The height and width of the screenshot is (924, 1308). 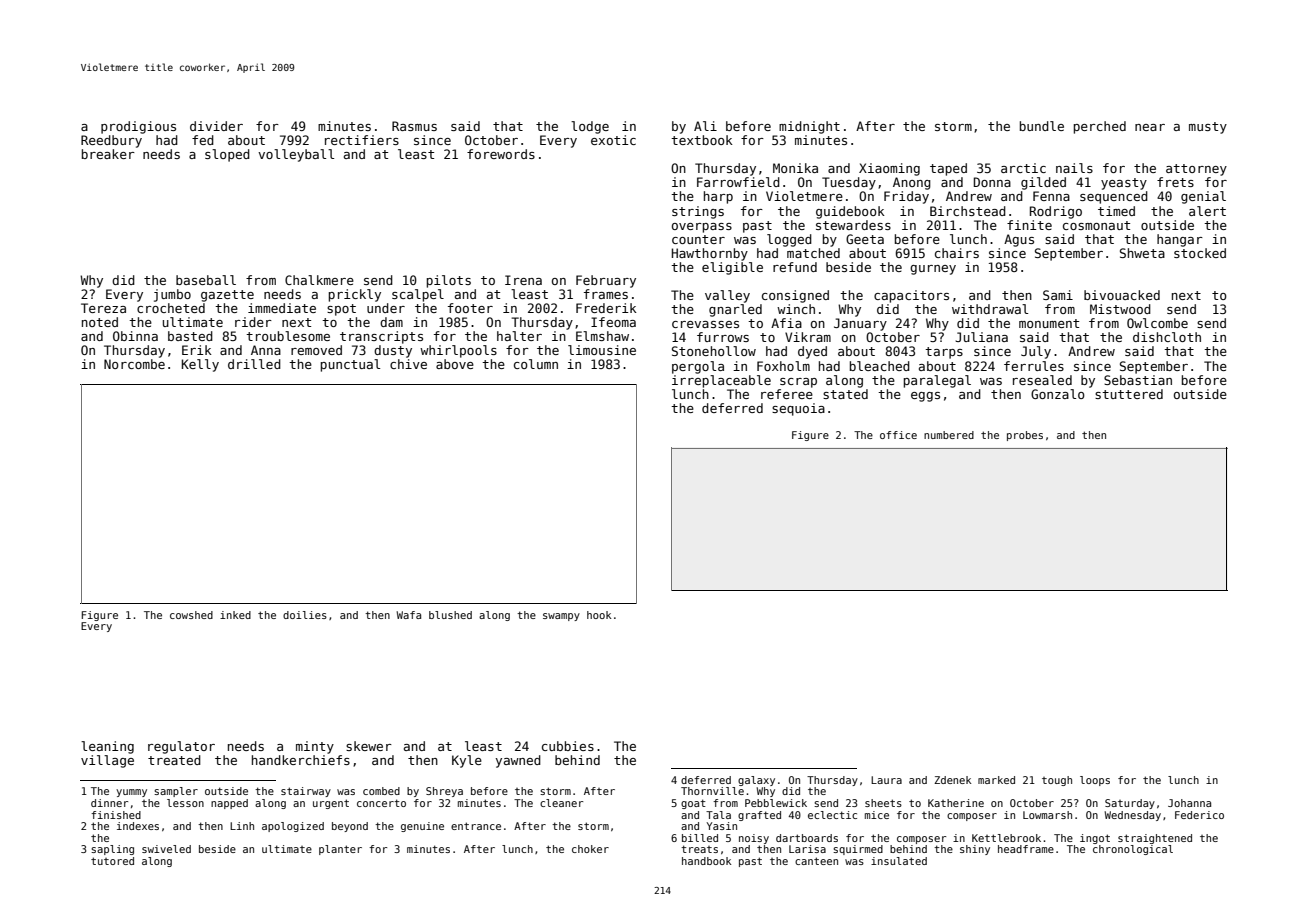 I want to click on regulator, so click(x=181, y=747).
